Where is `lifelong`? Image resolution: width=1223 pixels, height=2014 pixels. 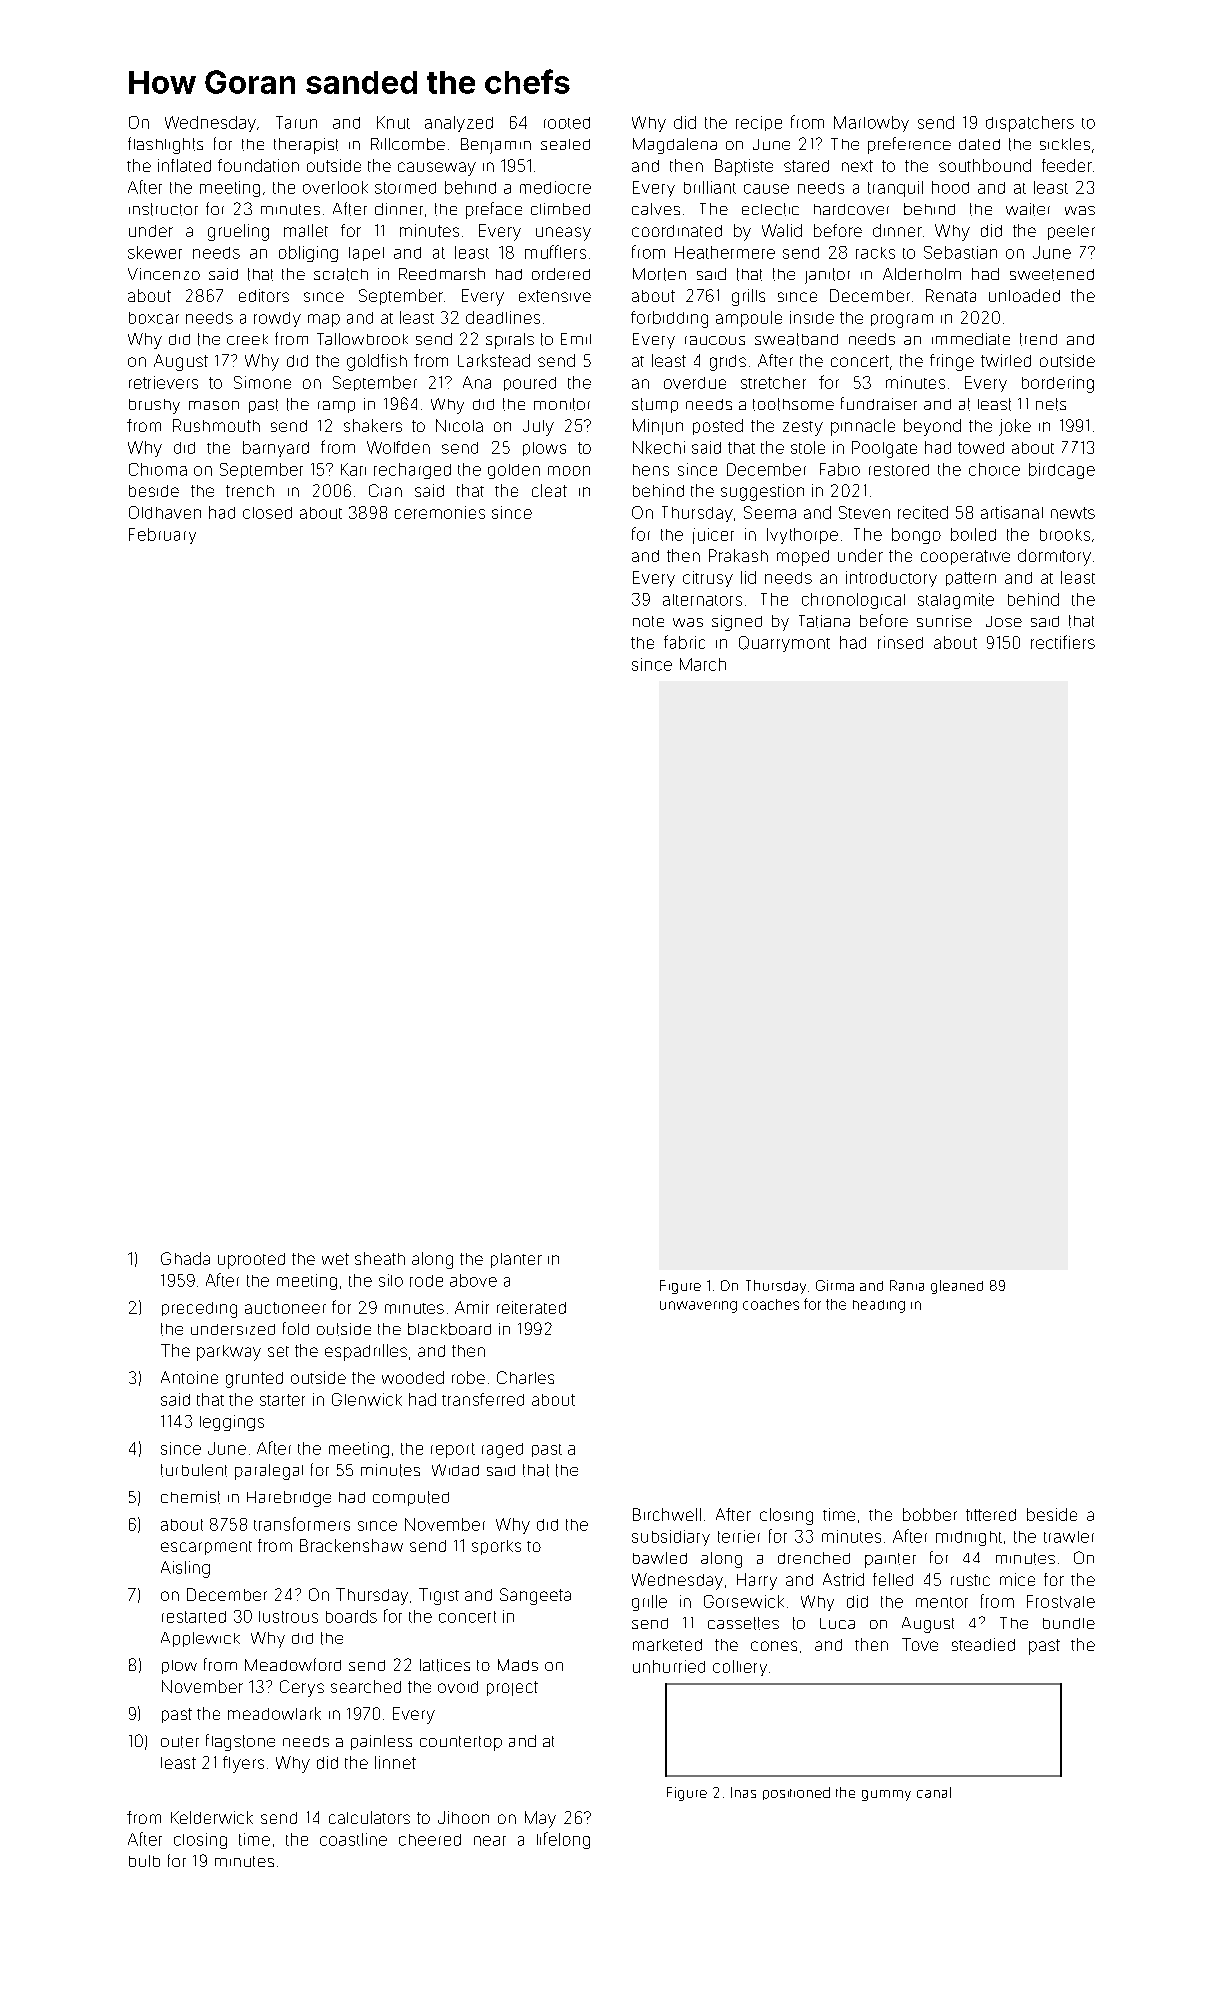
lifelong is located at coordinates (563, 1840).
